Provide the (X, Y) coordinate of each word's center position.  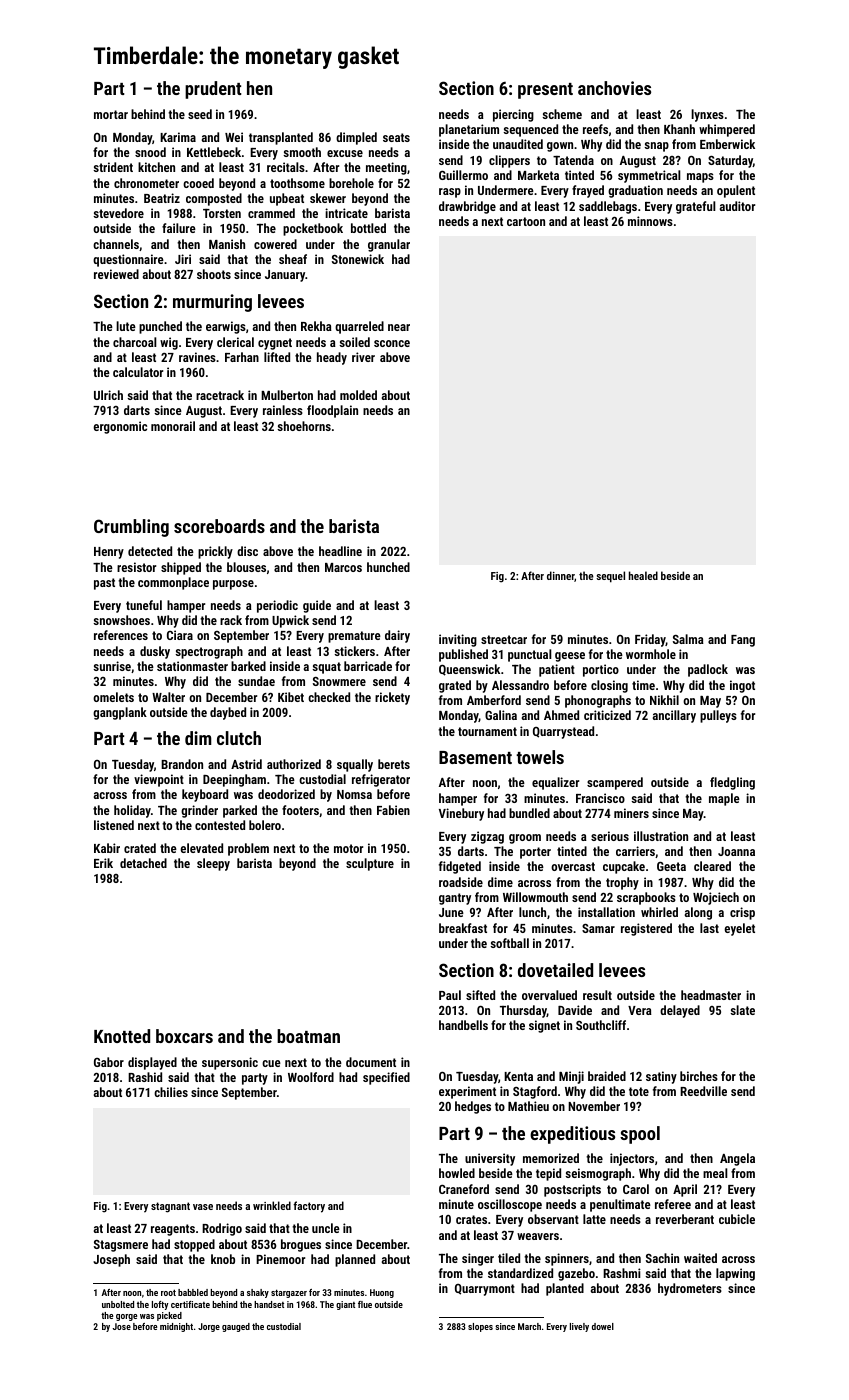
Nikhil (664, 700)
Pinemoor (280, 1259)
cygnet (275, 344)
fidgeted (460, 867)
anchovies (614, 88)
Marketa (538, 175)
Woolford (311, 1077)
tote (639, 1091)
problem (248, 849)
